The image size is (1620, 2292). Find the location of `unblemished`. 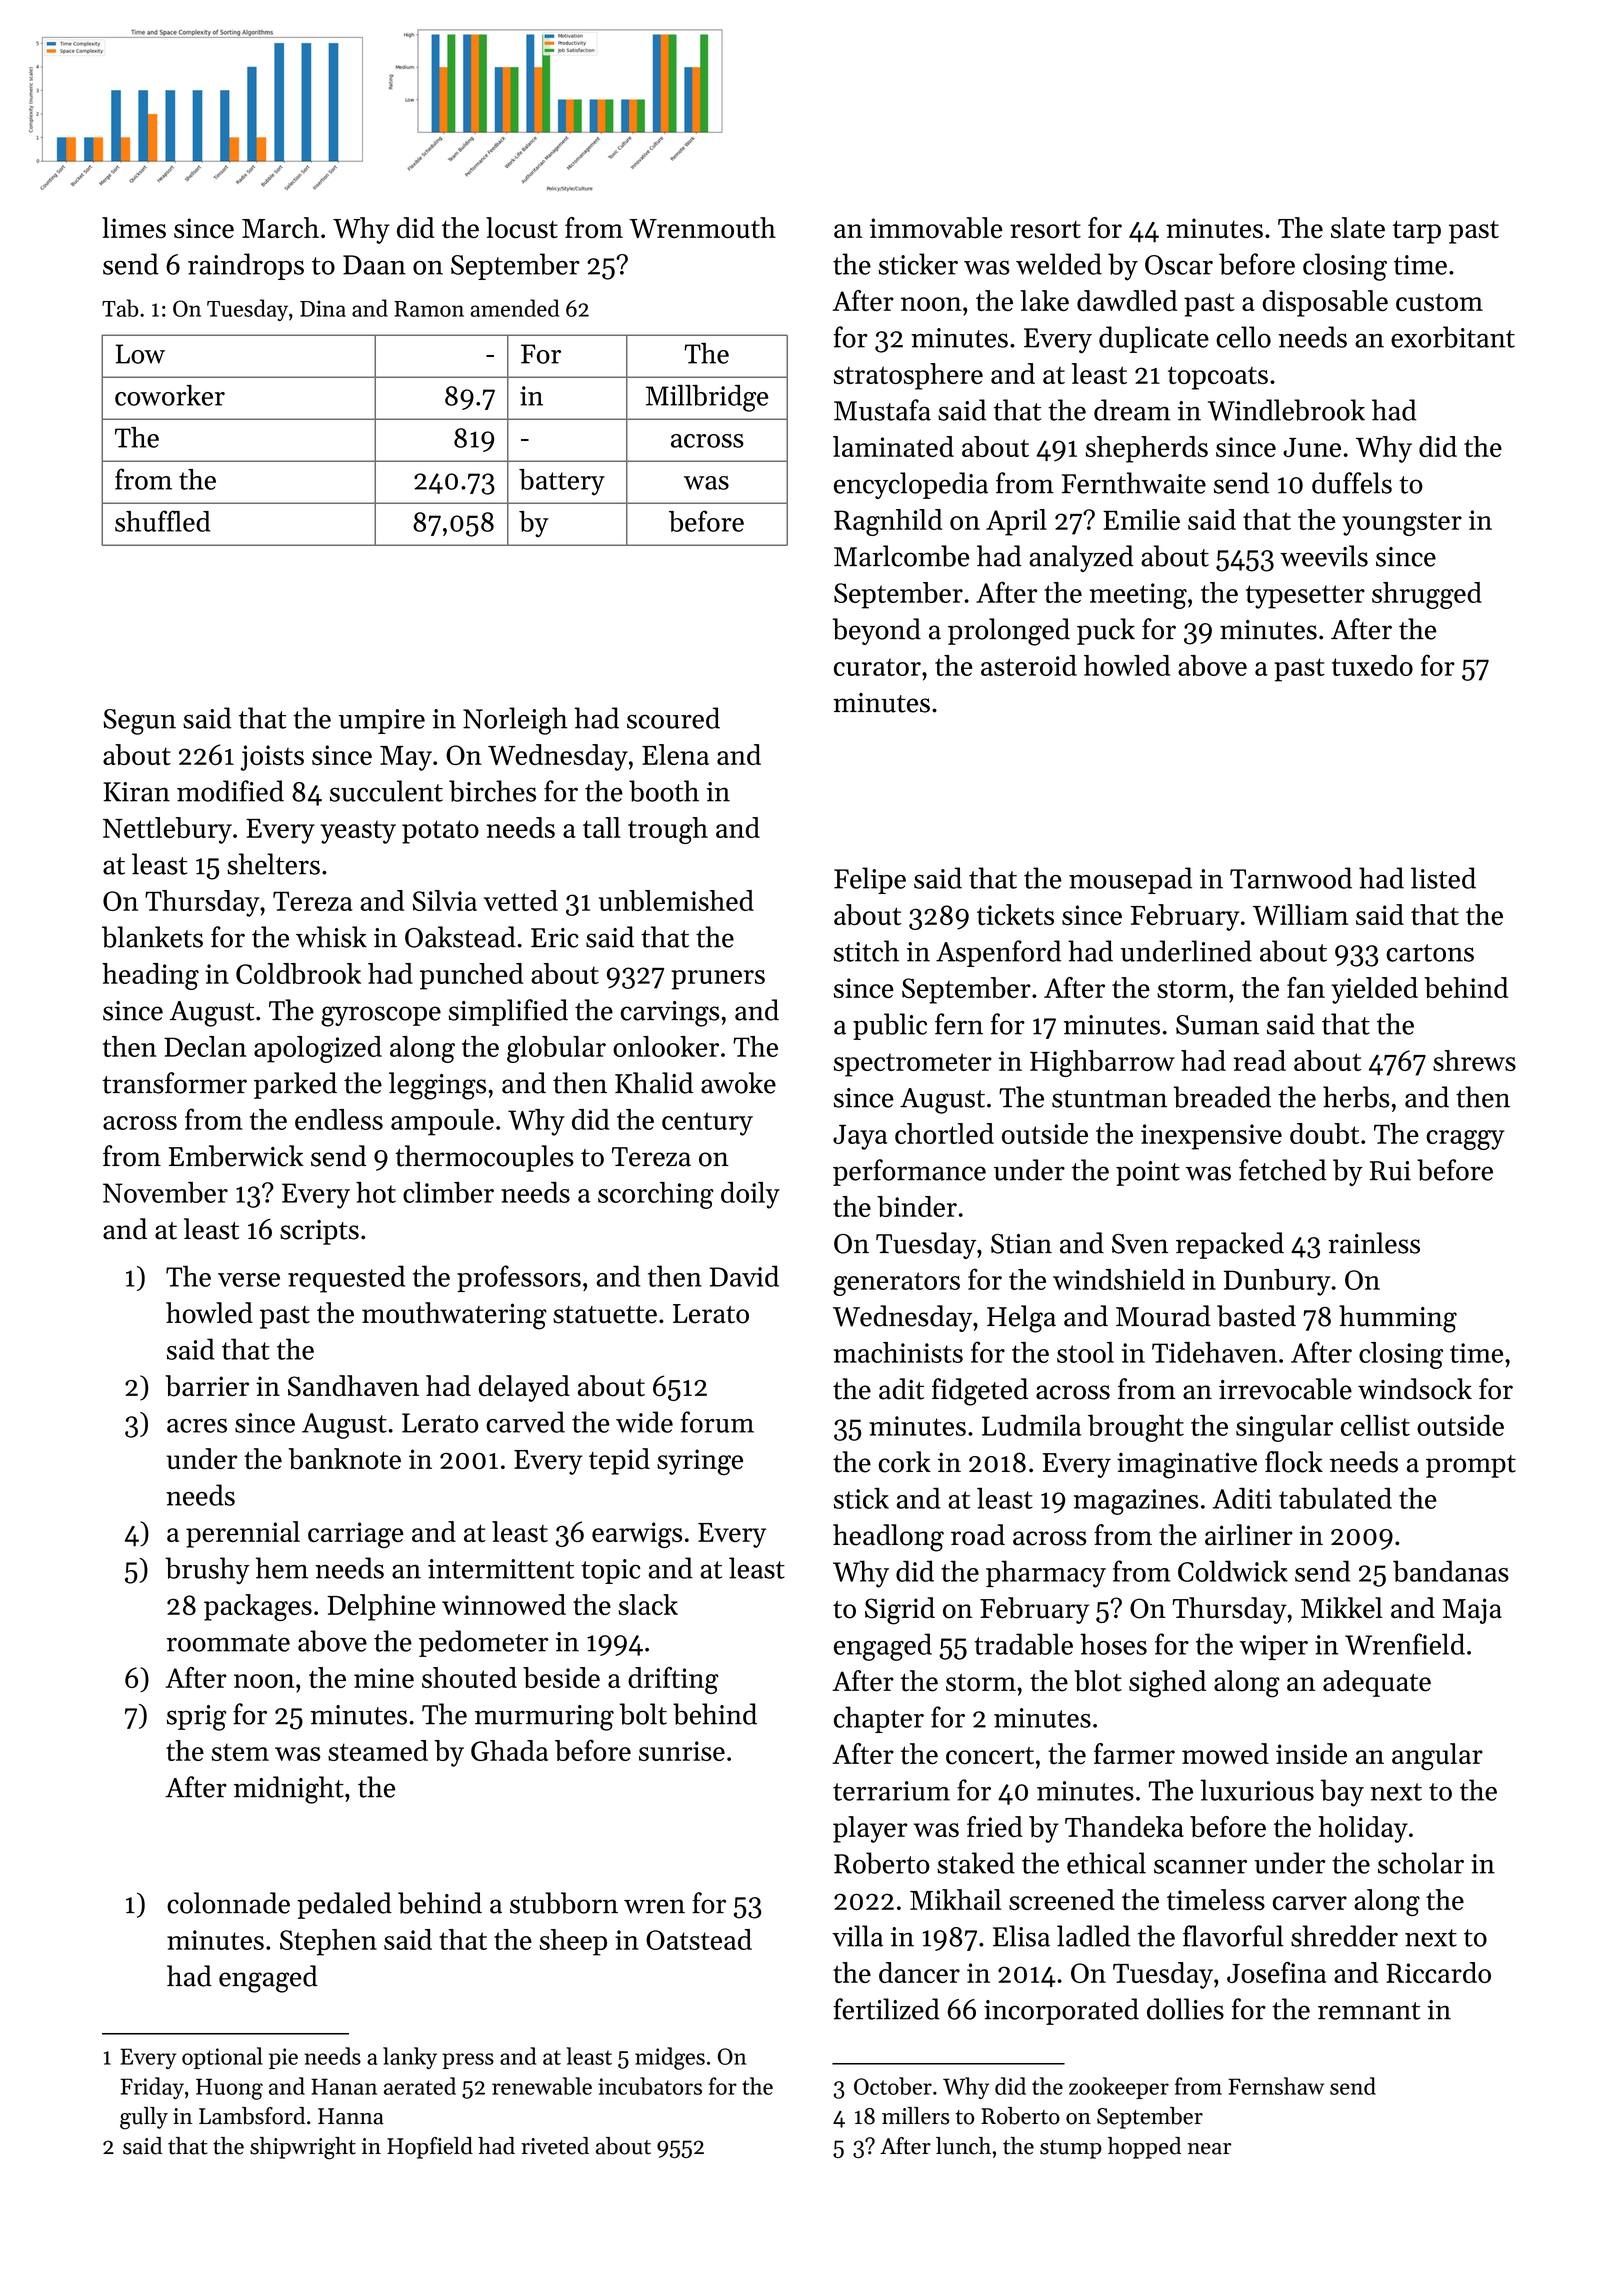

unblemished is located at coordinates (676, 900).
